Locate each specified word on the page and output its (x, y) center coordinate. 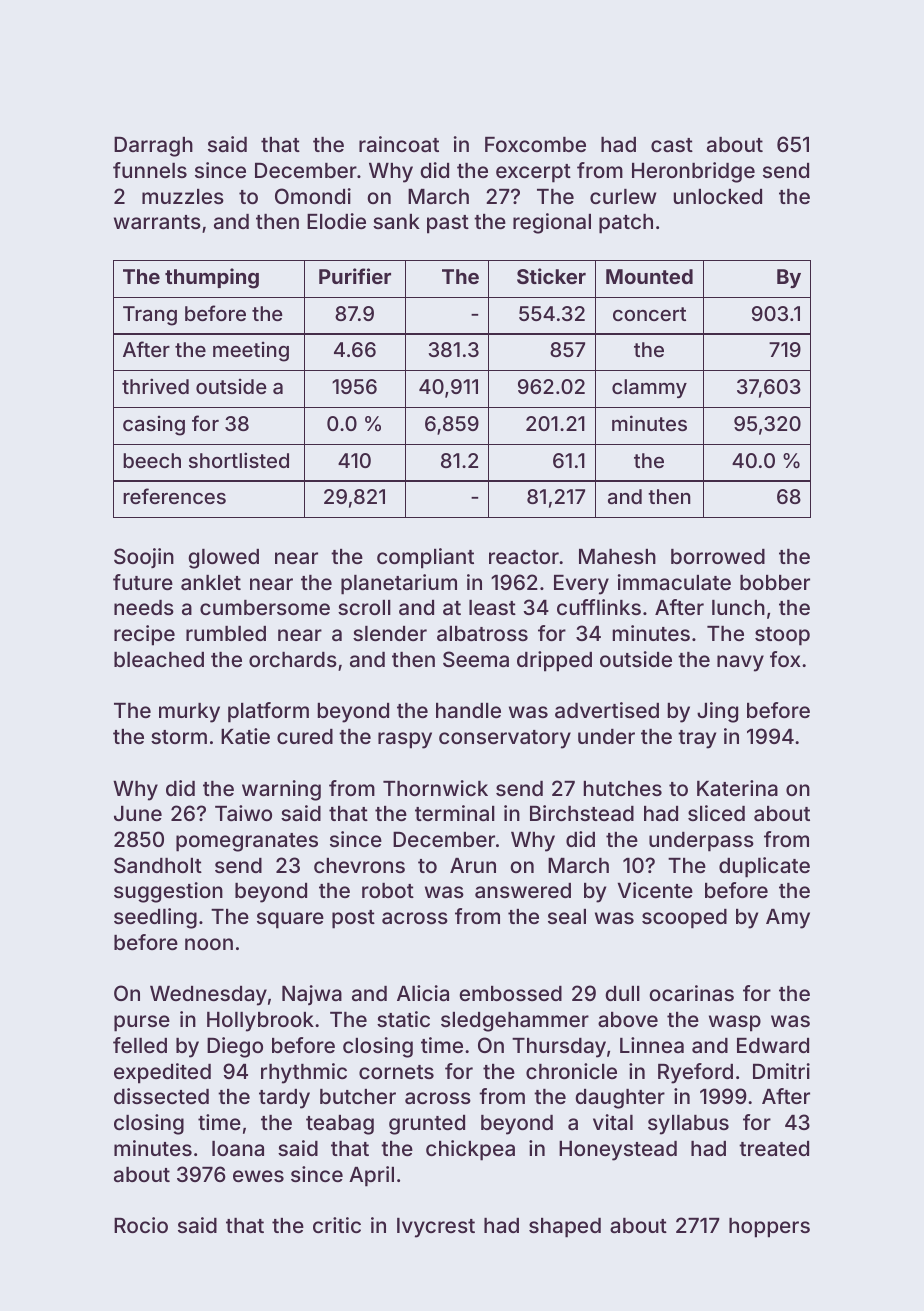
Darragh (153, 146)
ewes (258, 1176)
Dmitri (781, 1071)
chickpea (470, 1150)
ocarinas (691, 993)
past (448, 224)
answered (523, 890)
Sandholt (158, 865)
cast (672, 145)
